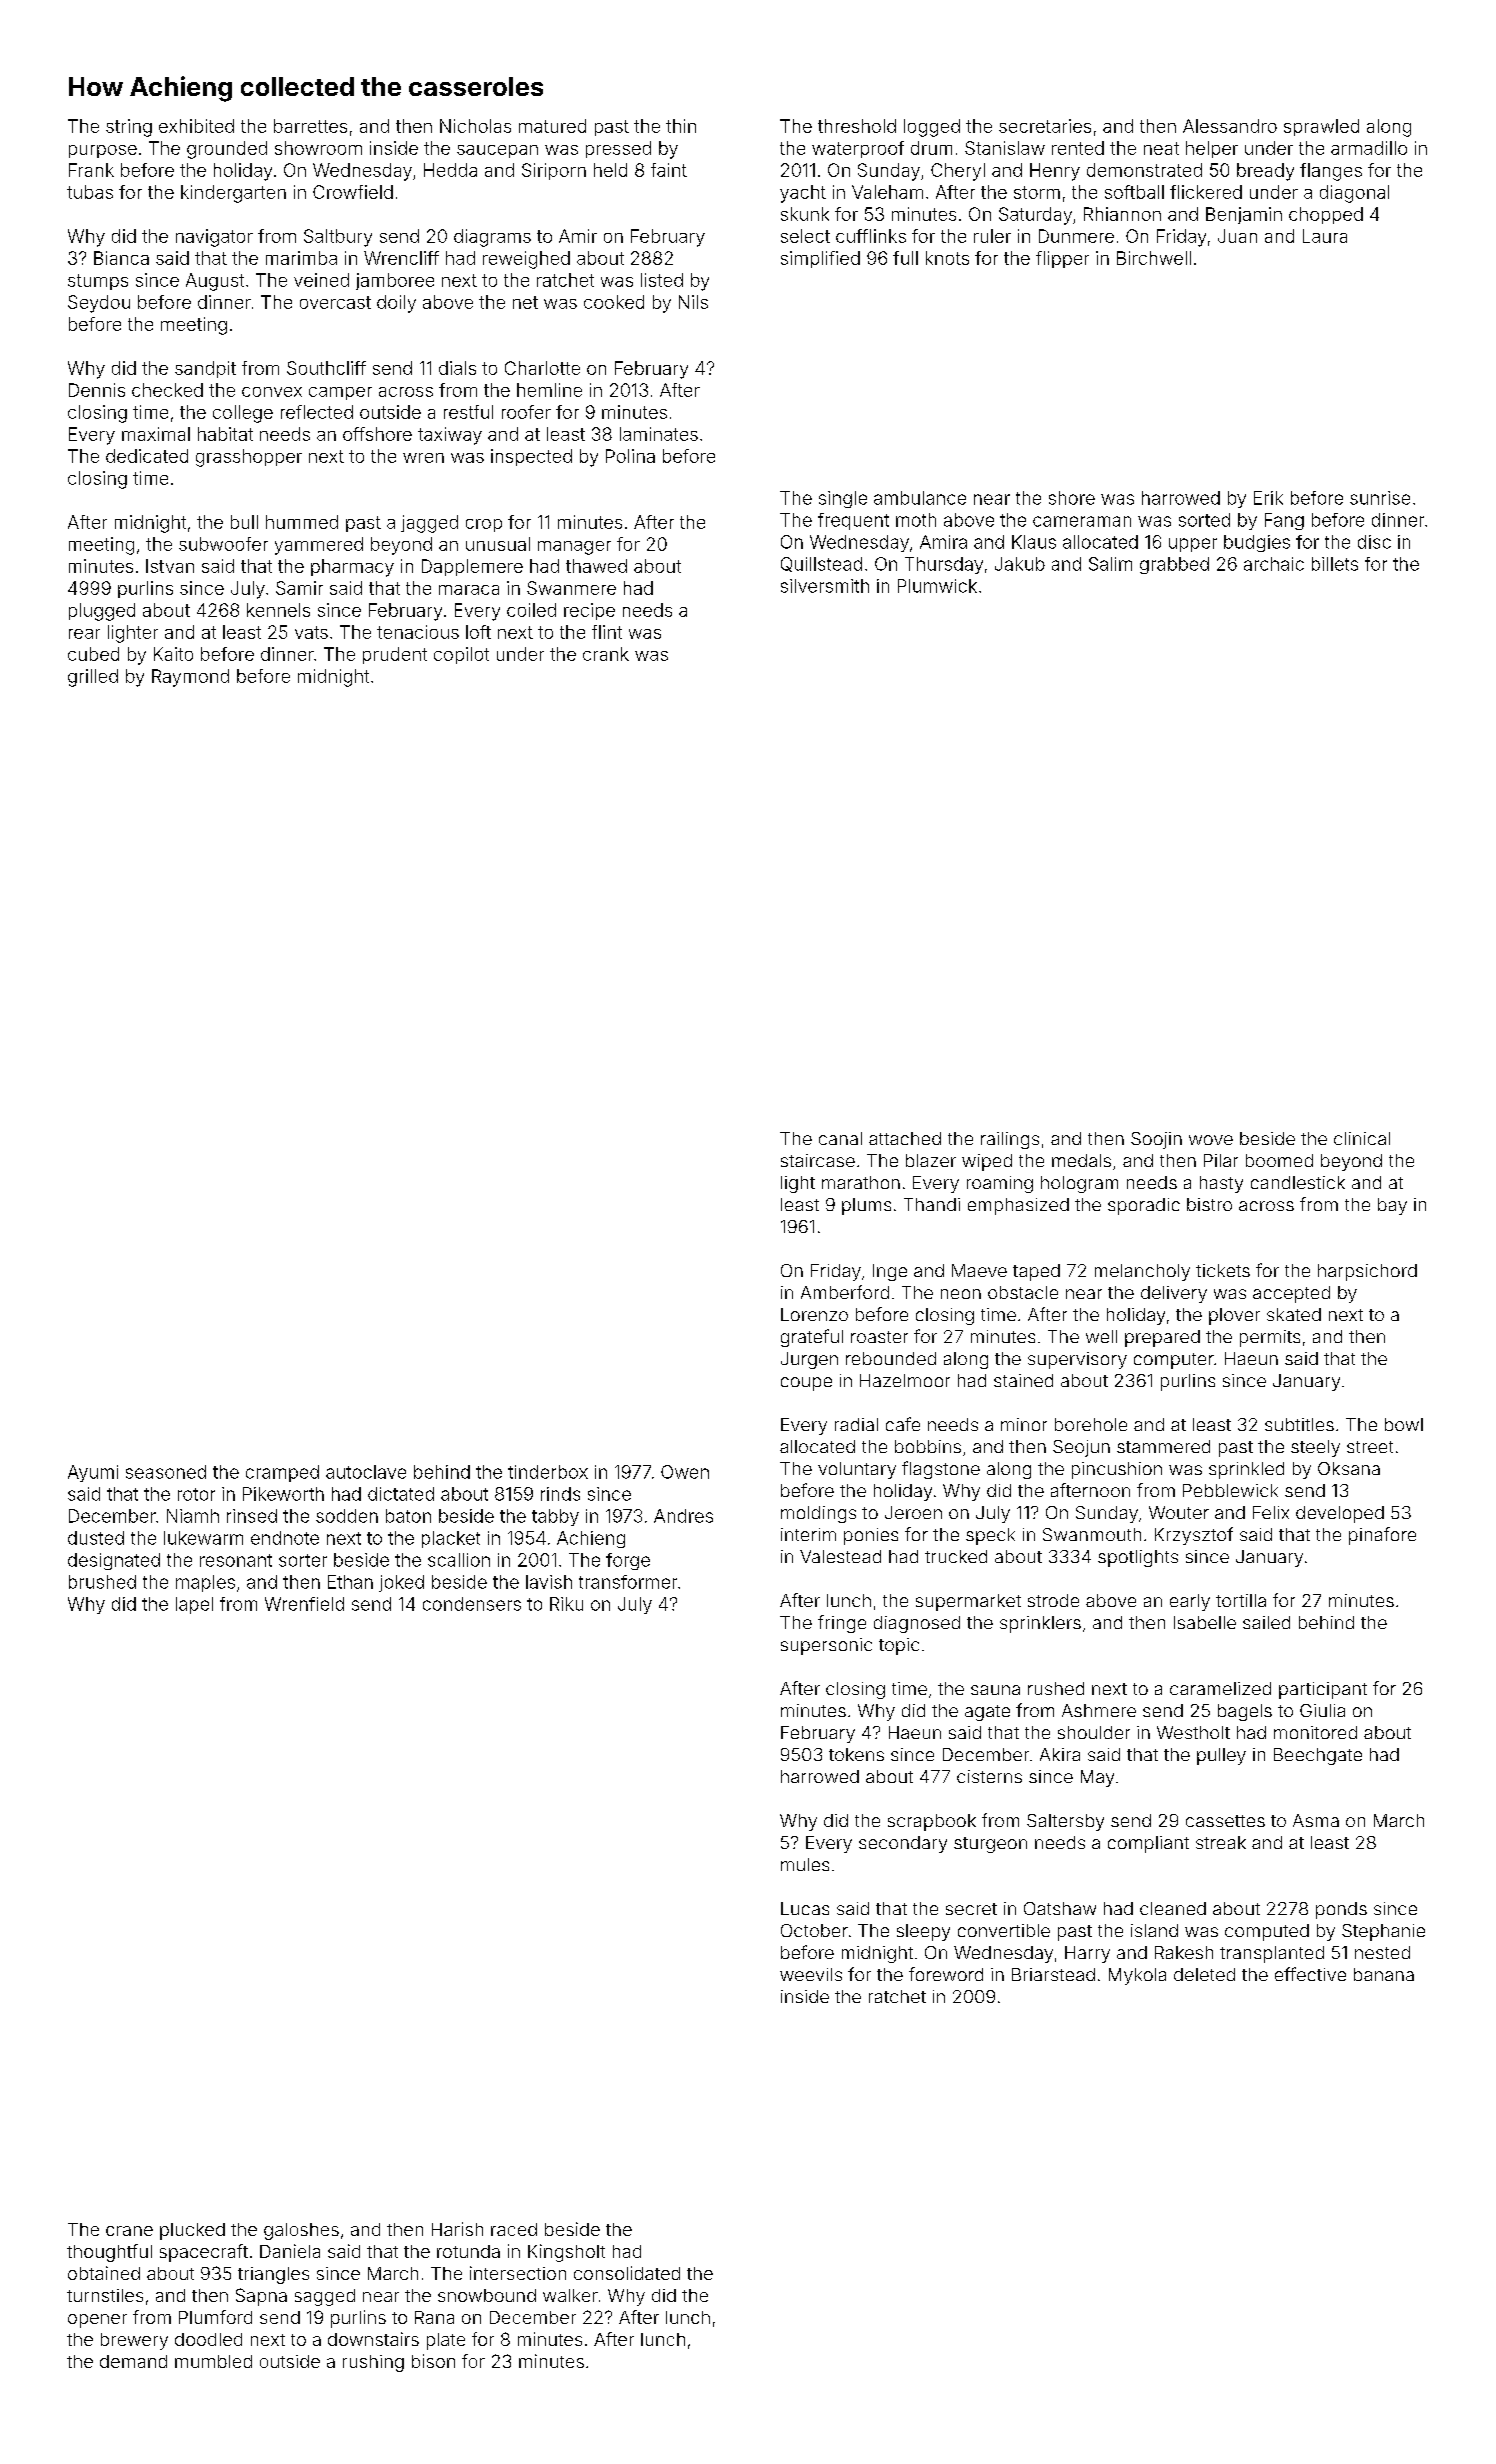  I want to click on matured, so click(552, 126).
